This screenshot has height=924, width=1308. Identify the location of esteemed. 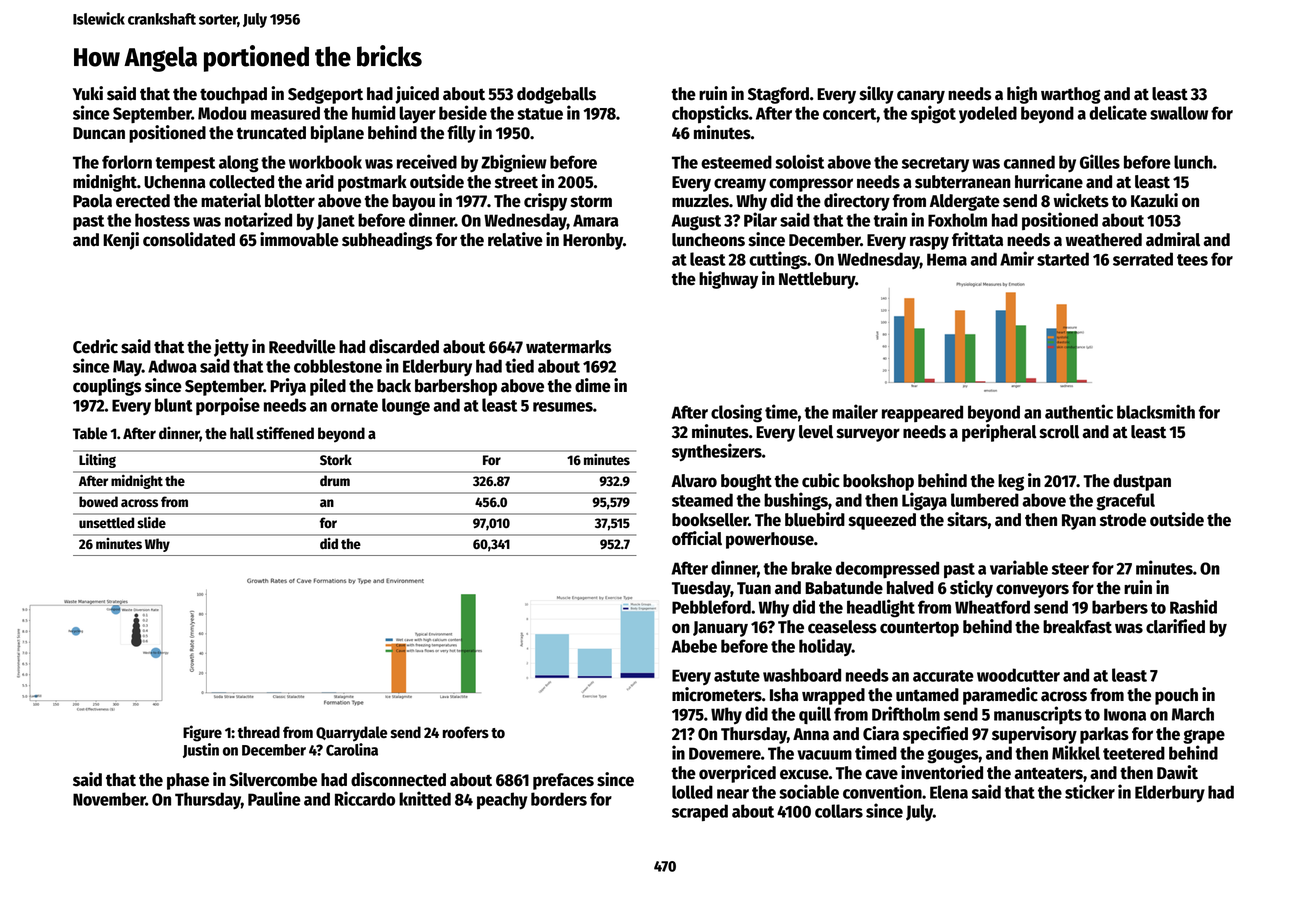
(736, 162).
